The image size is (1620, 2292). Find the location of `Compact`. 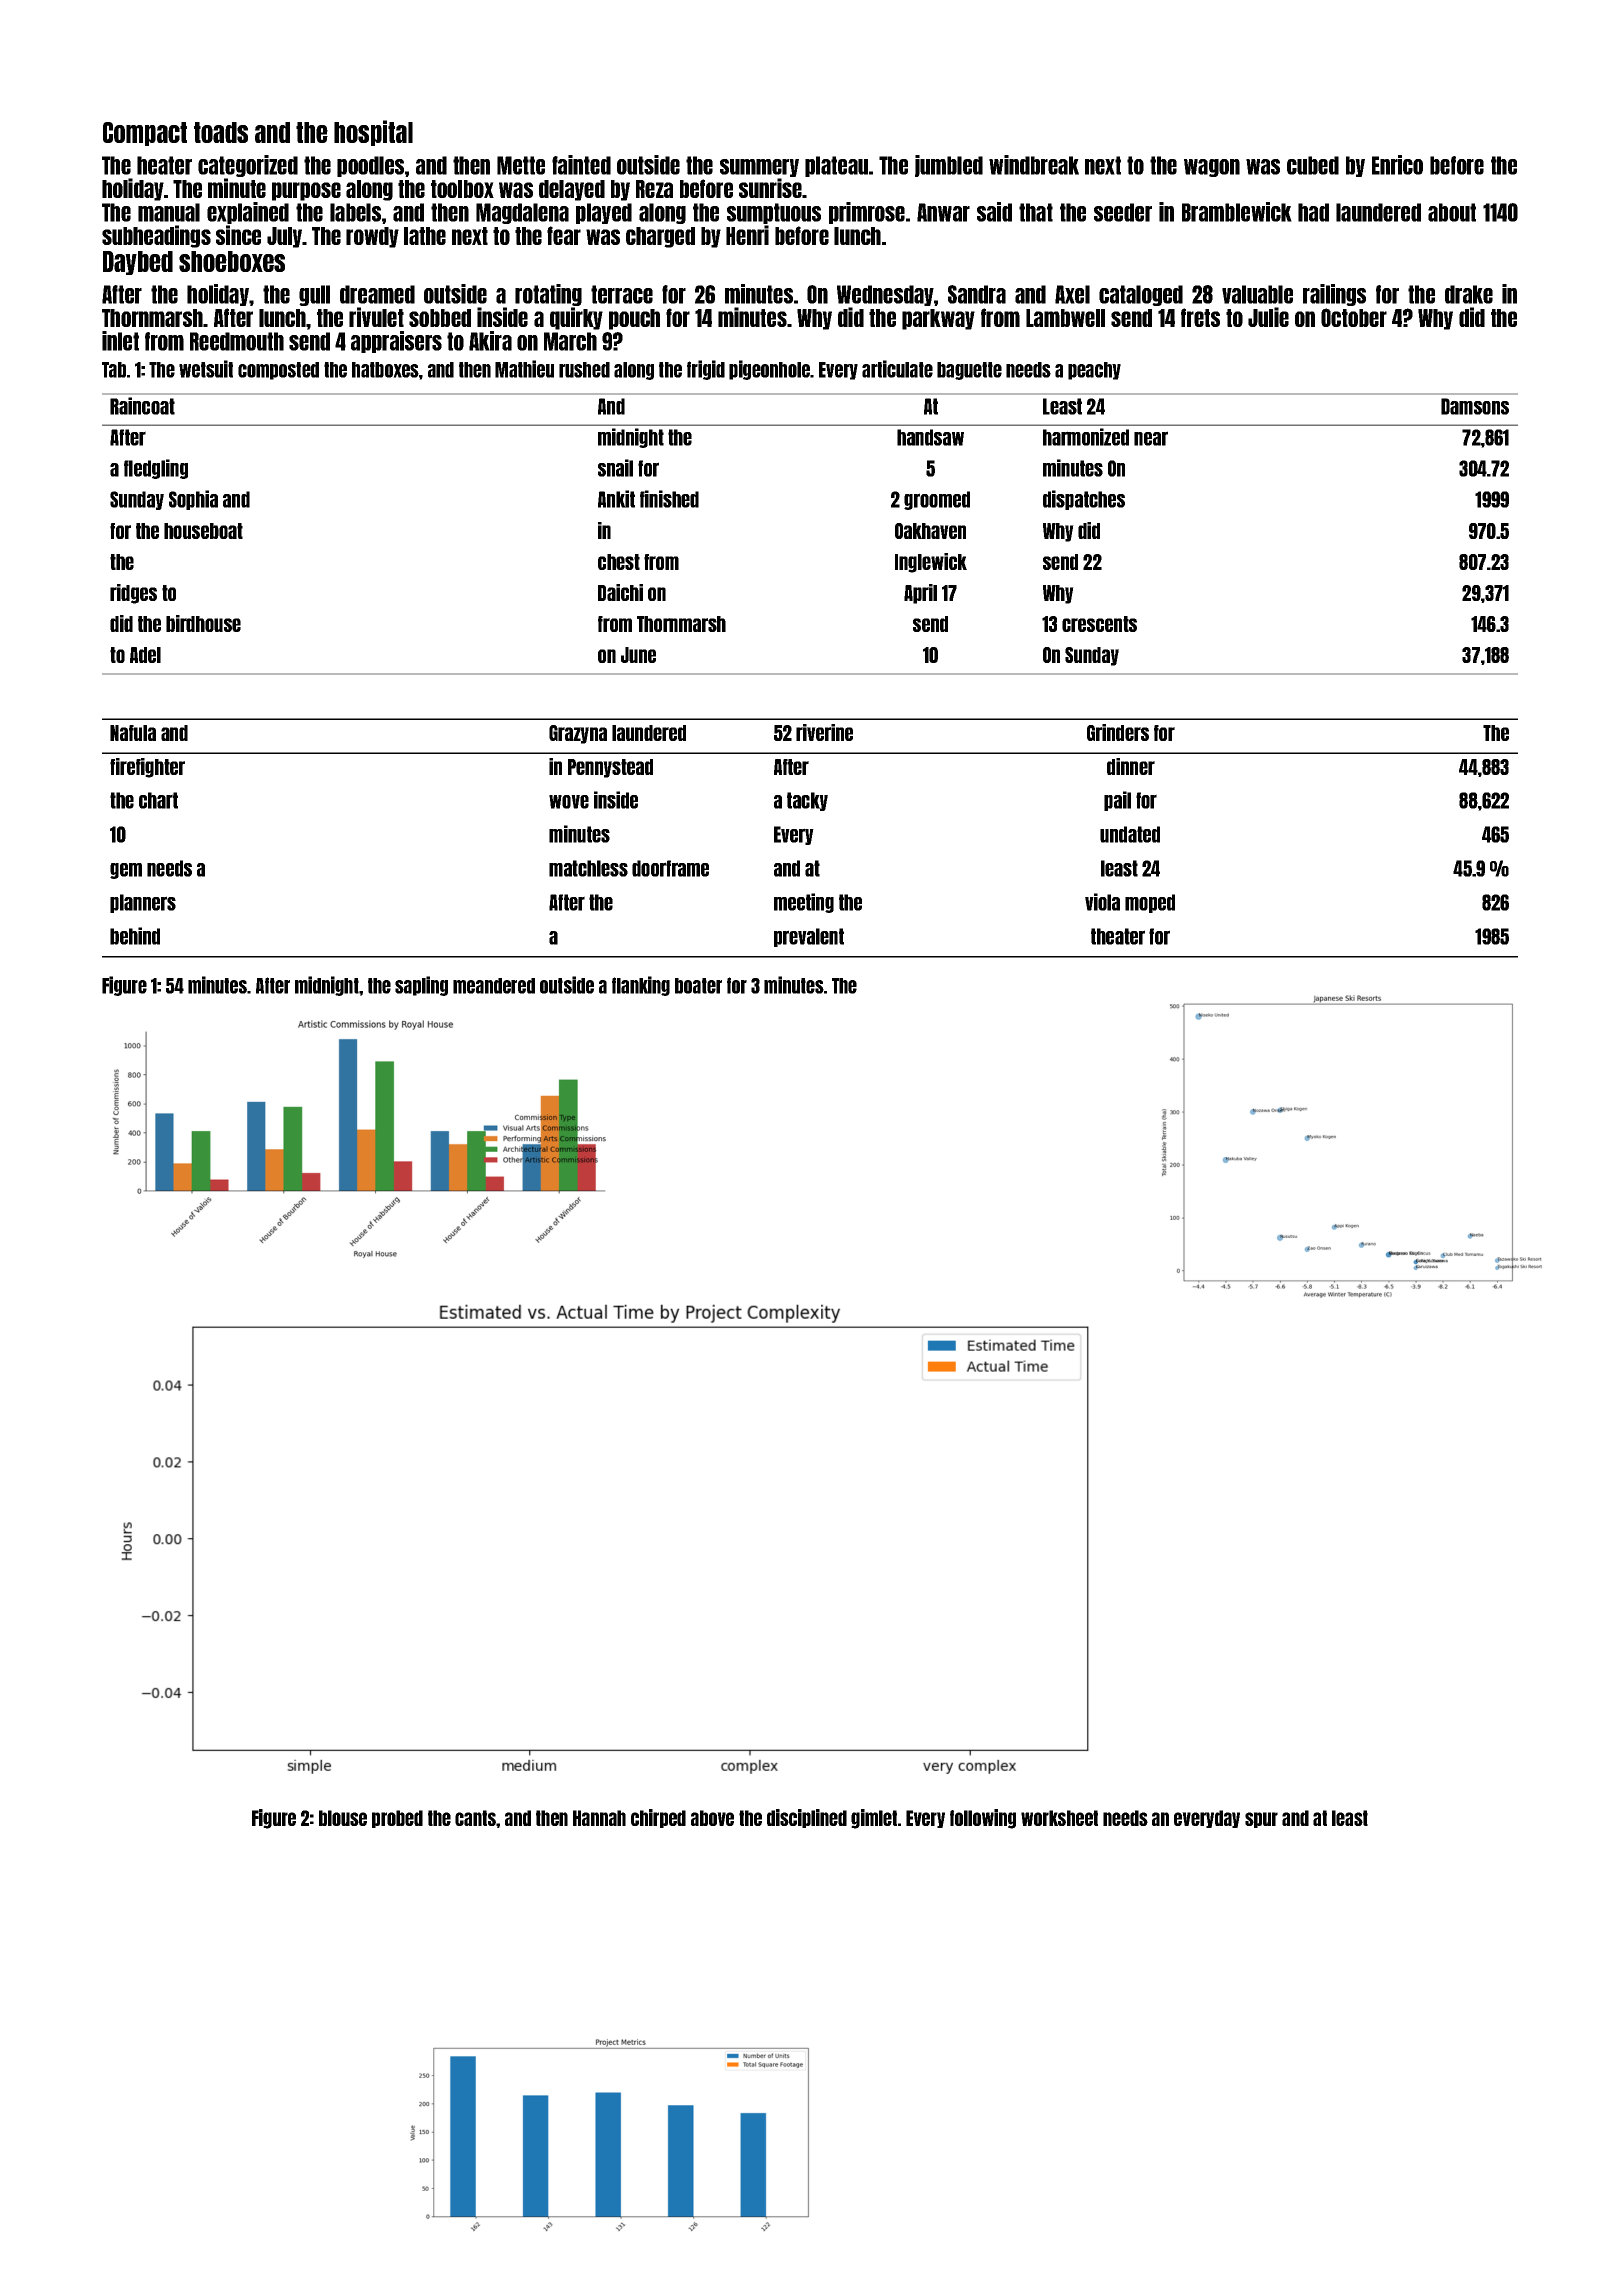

Compact is located at coordinates (145, 134).
